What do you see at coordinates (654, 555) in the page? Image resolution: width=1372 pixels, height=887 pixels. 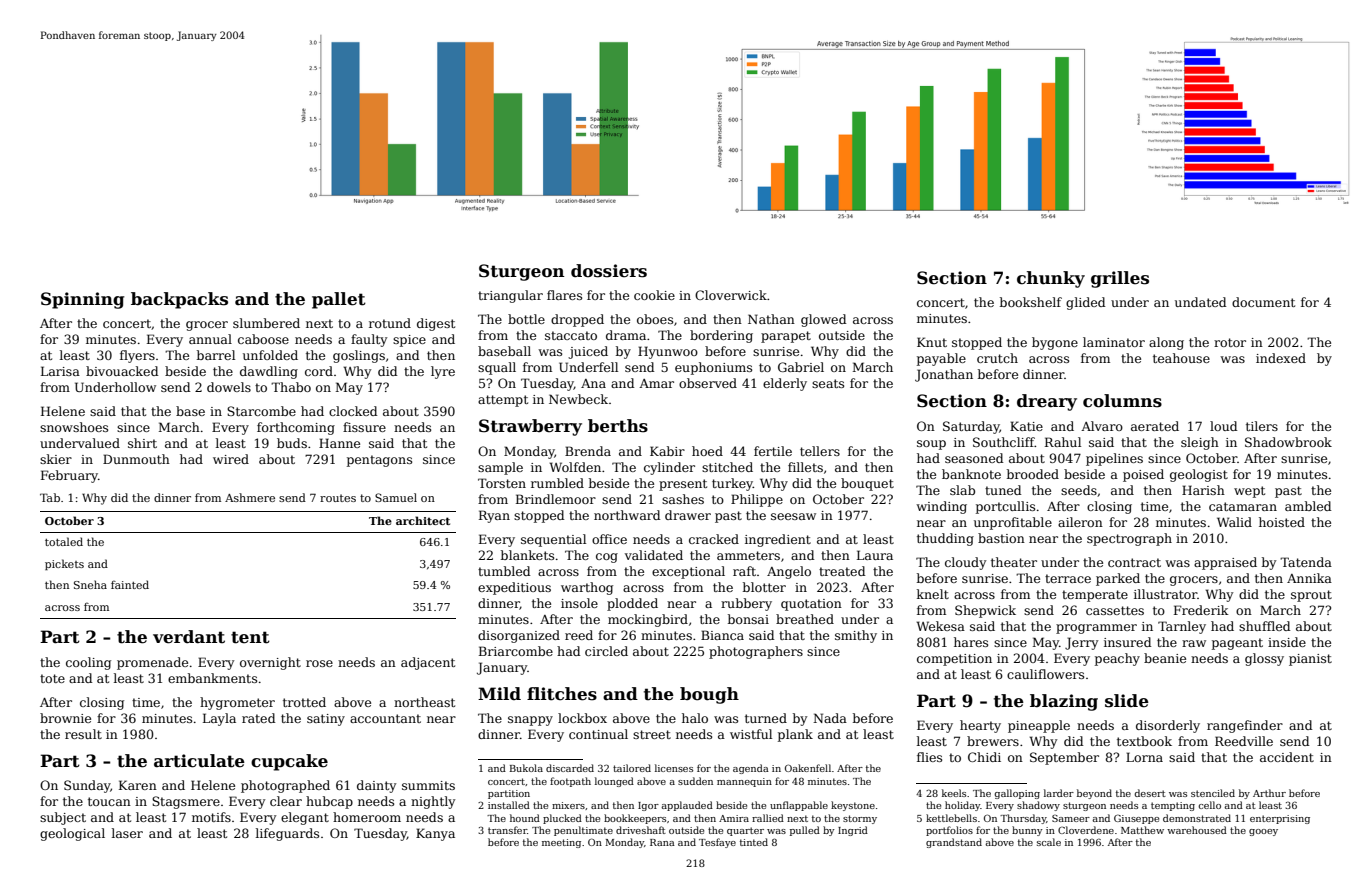 I see `validated` at bounding box center [654, 555].
